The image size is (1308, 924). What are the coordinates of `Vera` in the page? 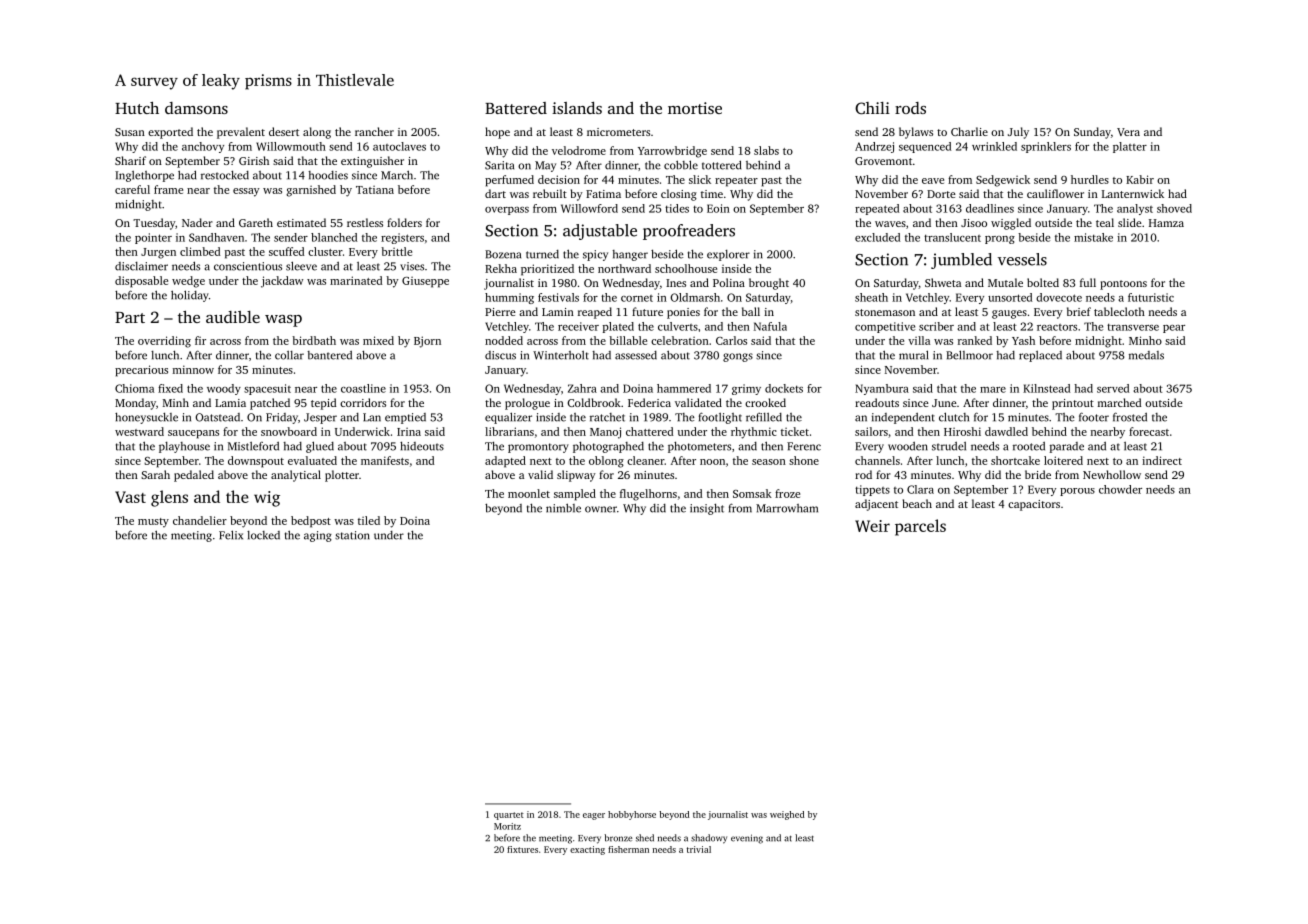 It's located at (1128, 132).
